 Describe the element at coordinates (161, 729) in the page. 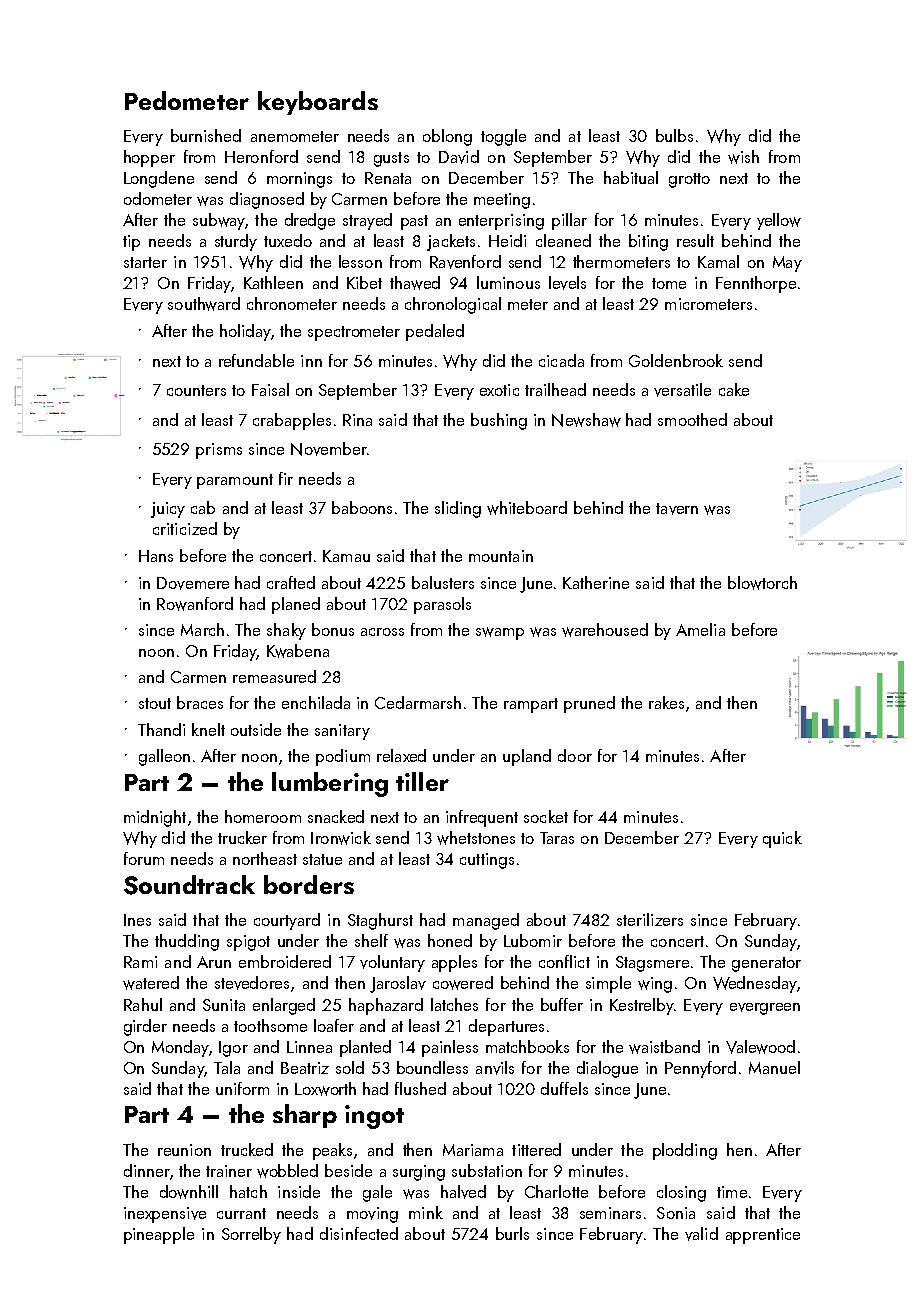

I see `Thandi` at that location.
